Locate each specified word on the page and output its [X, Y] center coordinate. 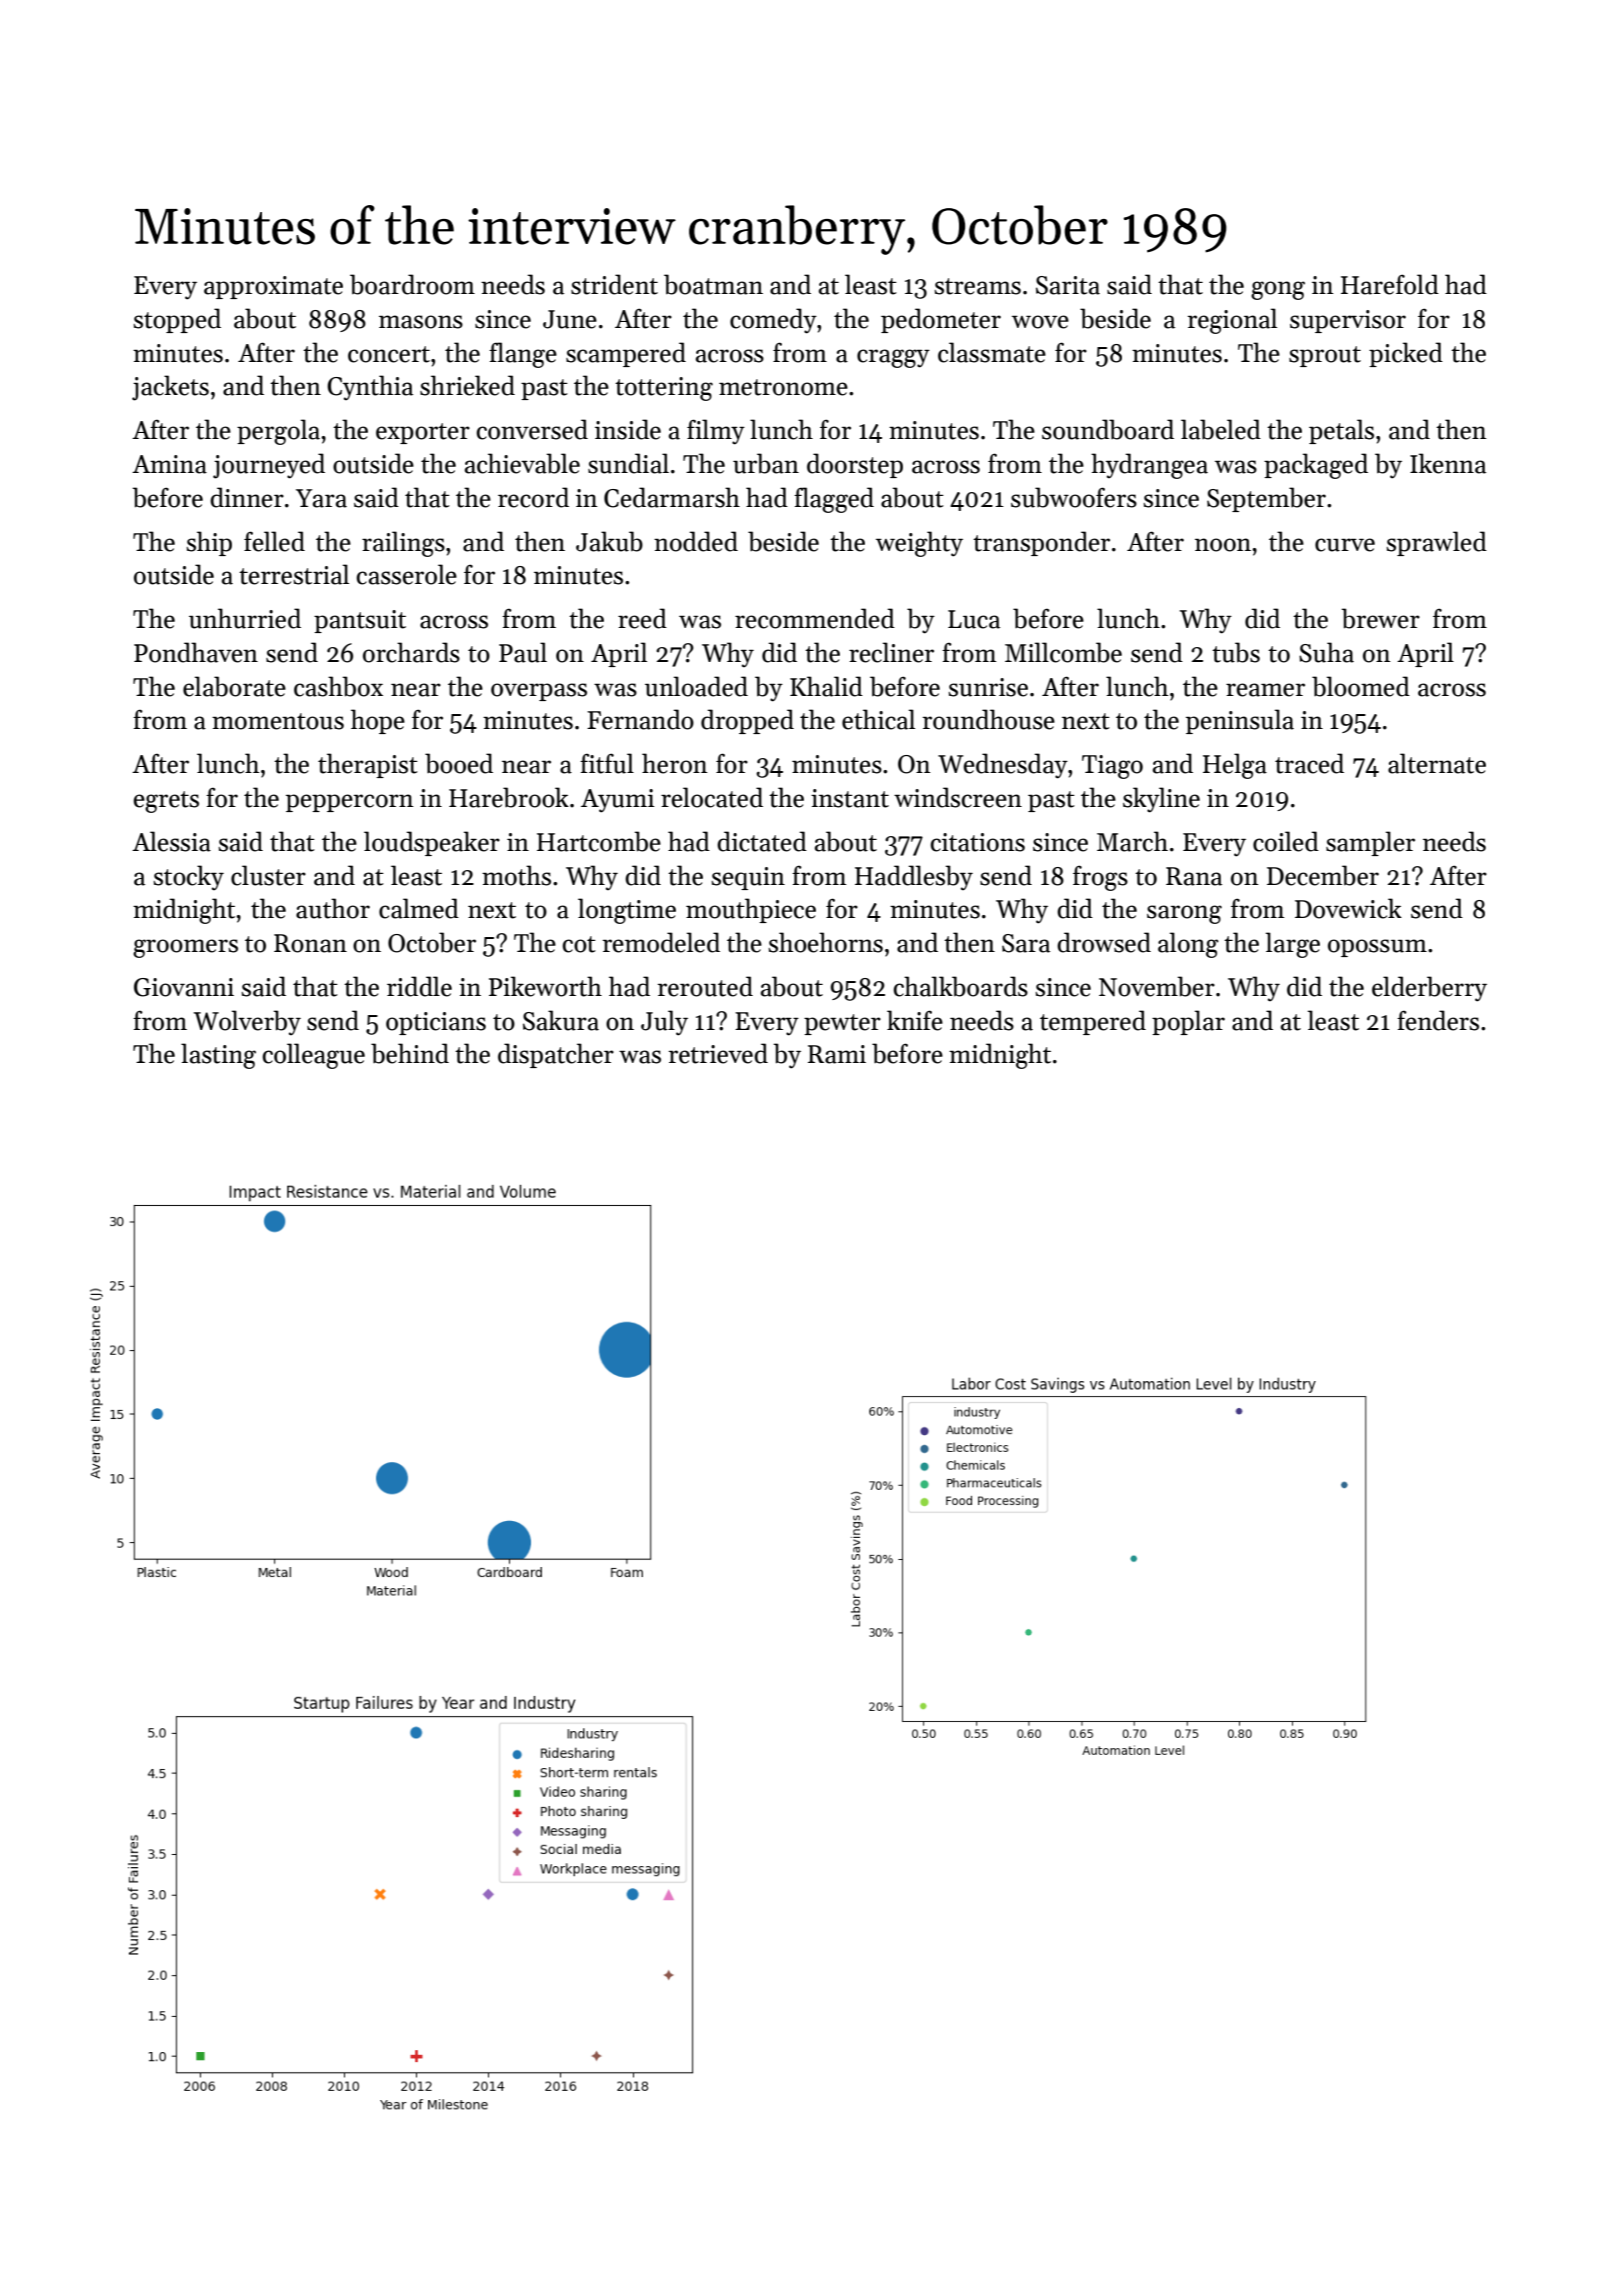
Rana [1194, 876]
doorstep [855, 465]
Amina [169, 464]
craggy [893, 358]
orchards [411, 652]
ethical [878, 719]
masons [421, 322]
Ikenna [1448, 463]
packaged [1316, 466]
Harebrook [509, 797]
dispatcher [556, 1055]
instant [850, 798]
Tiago [1112, 767]
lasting [218, 1056]
